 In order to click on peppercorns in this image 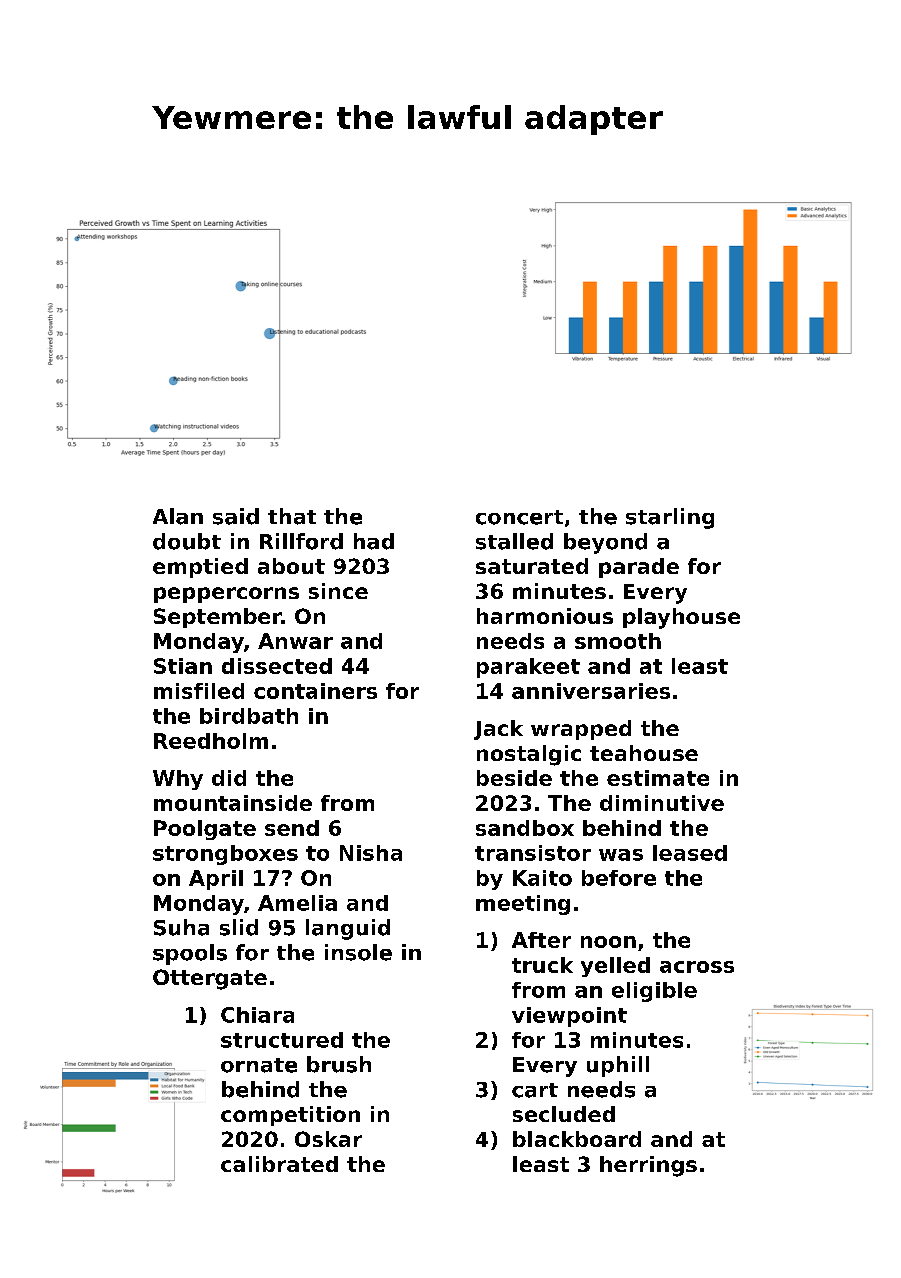, I will do `click(226, 595)`.
